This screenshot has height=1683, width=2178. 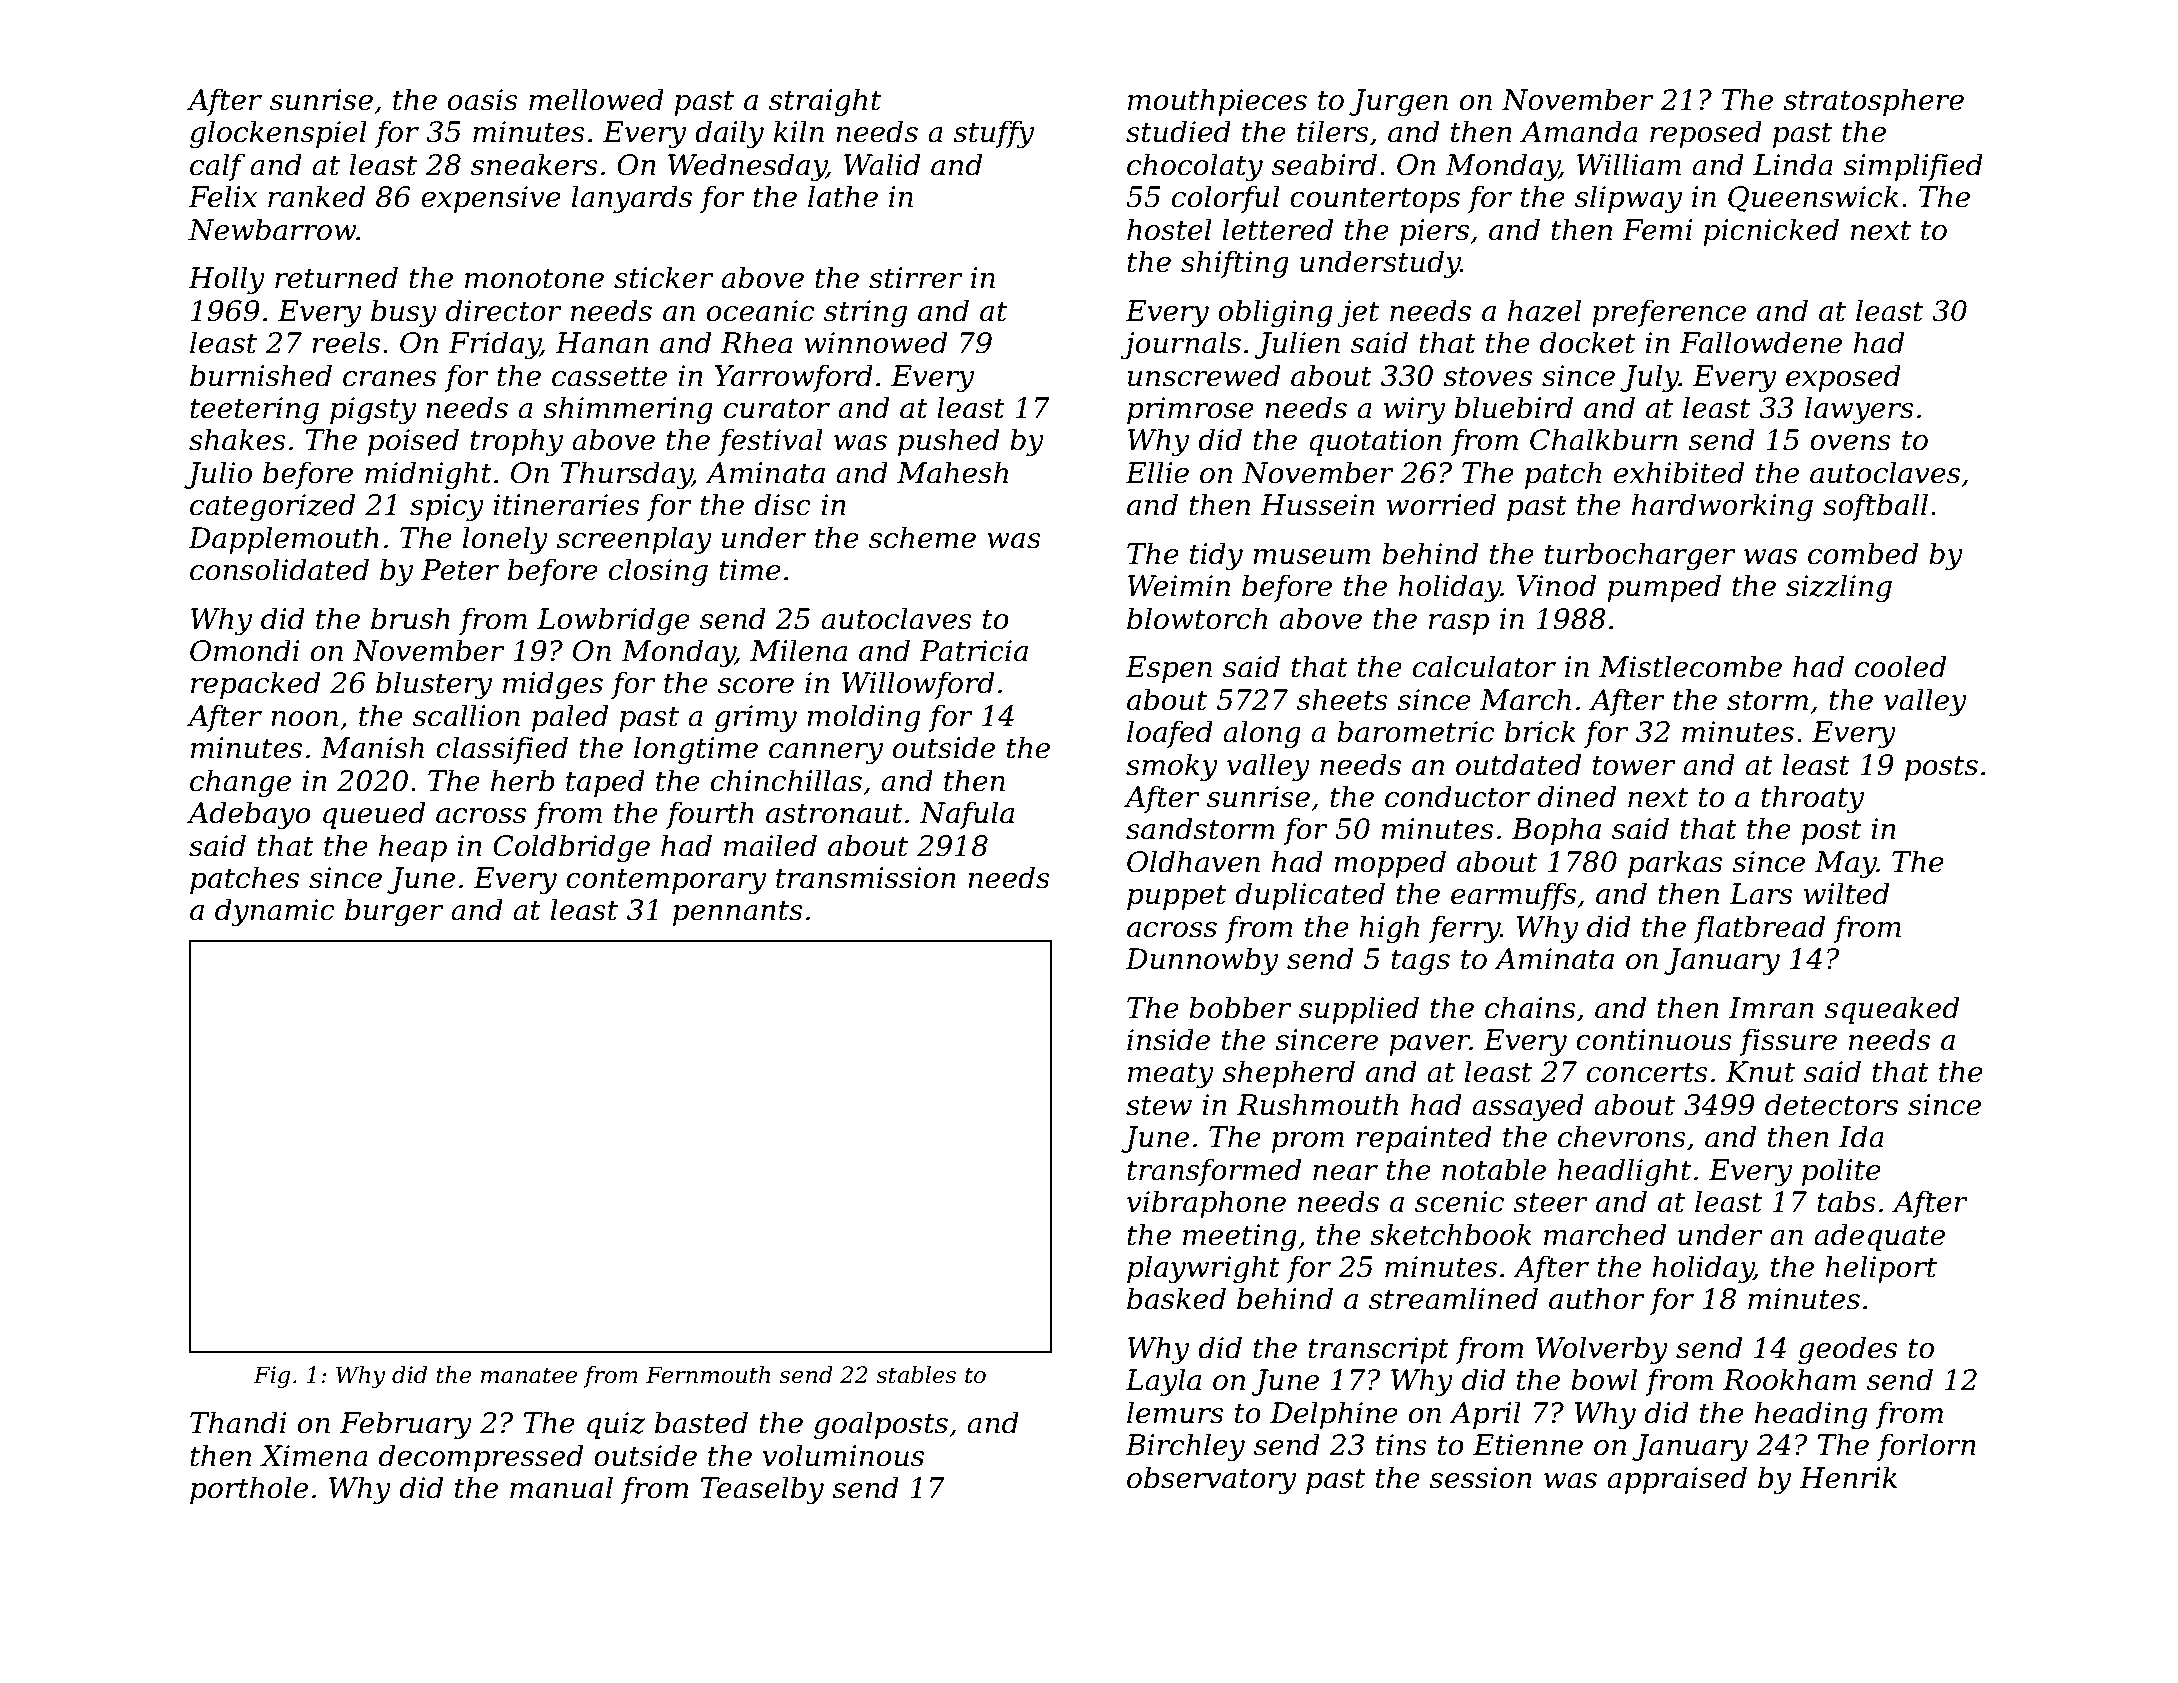 I want to click on burger, so click(x=394, y=912).
